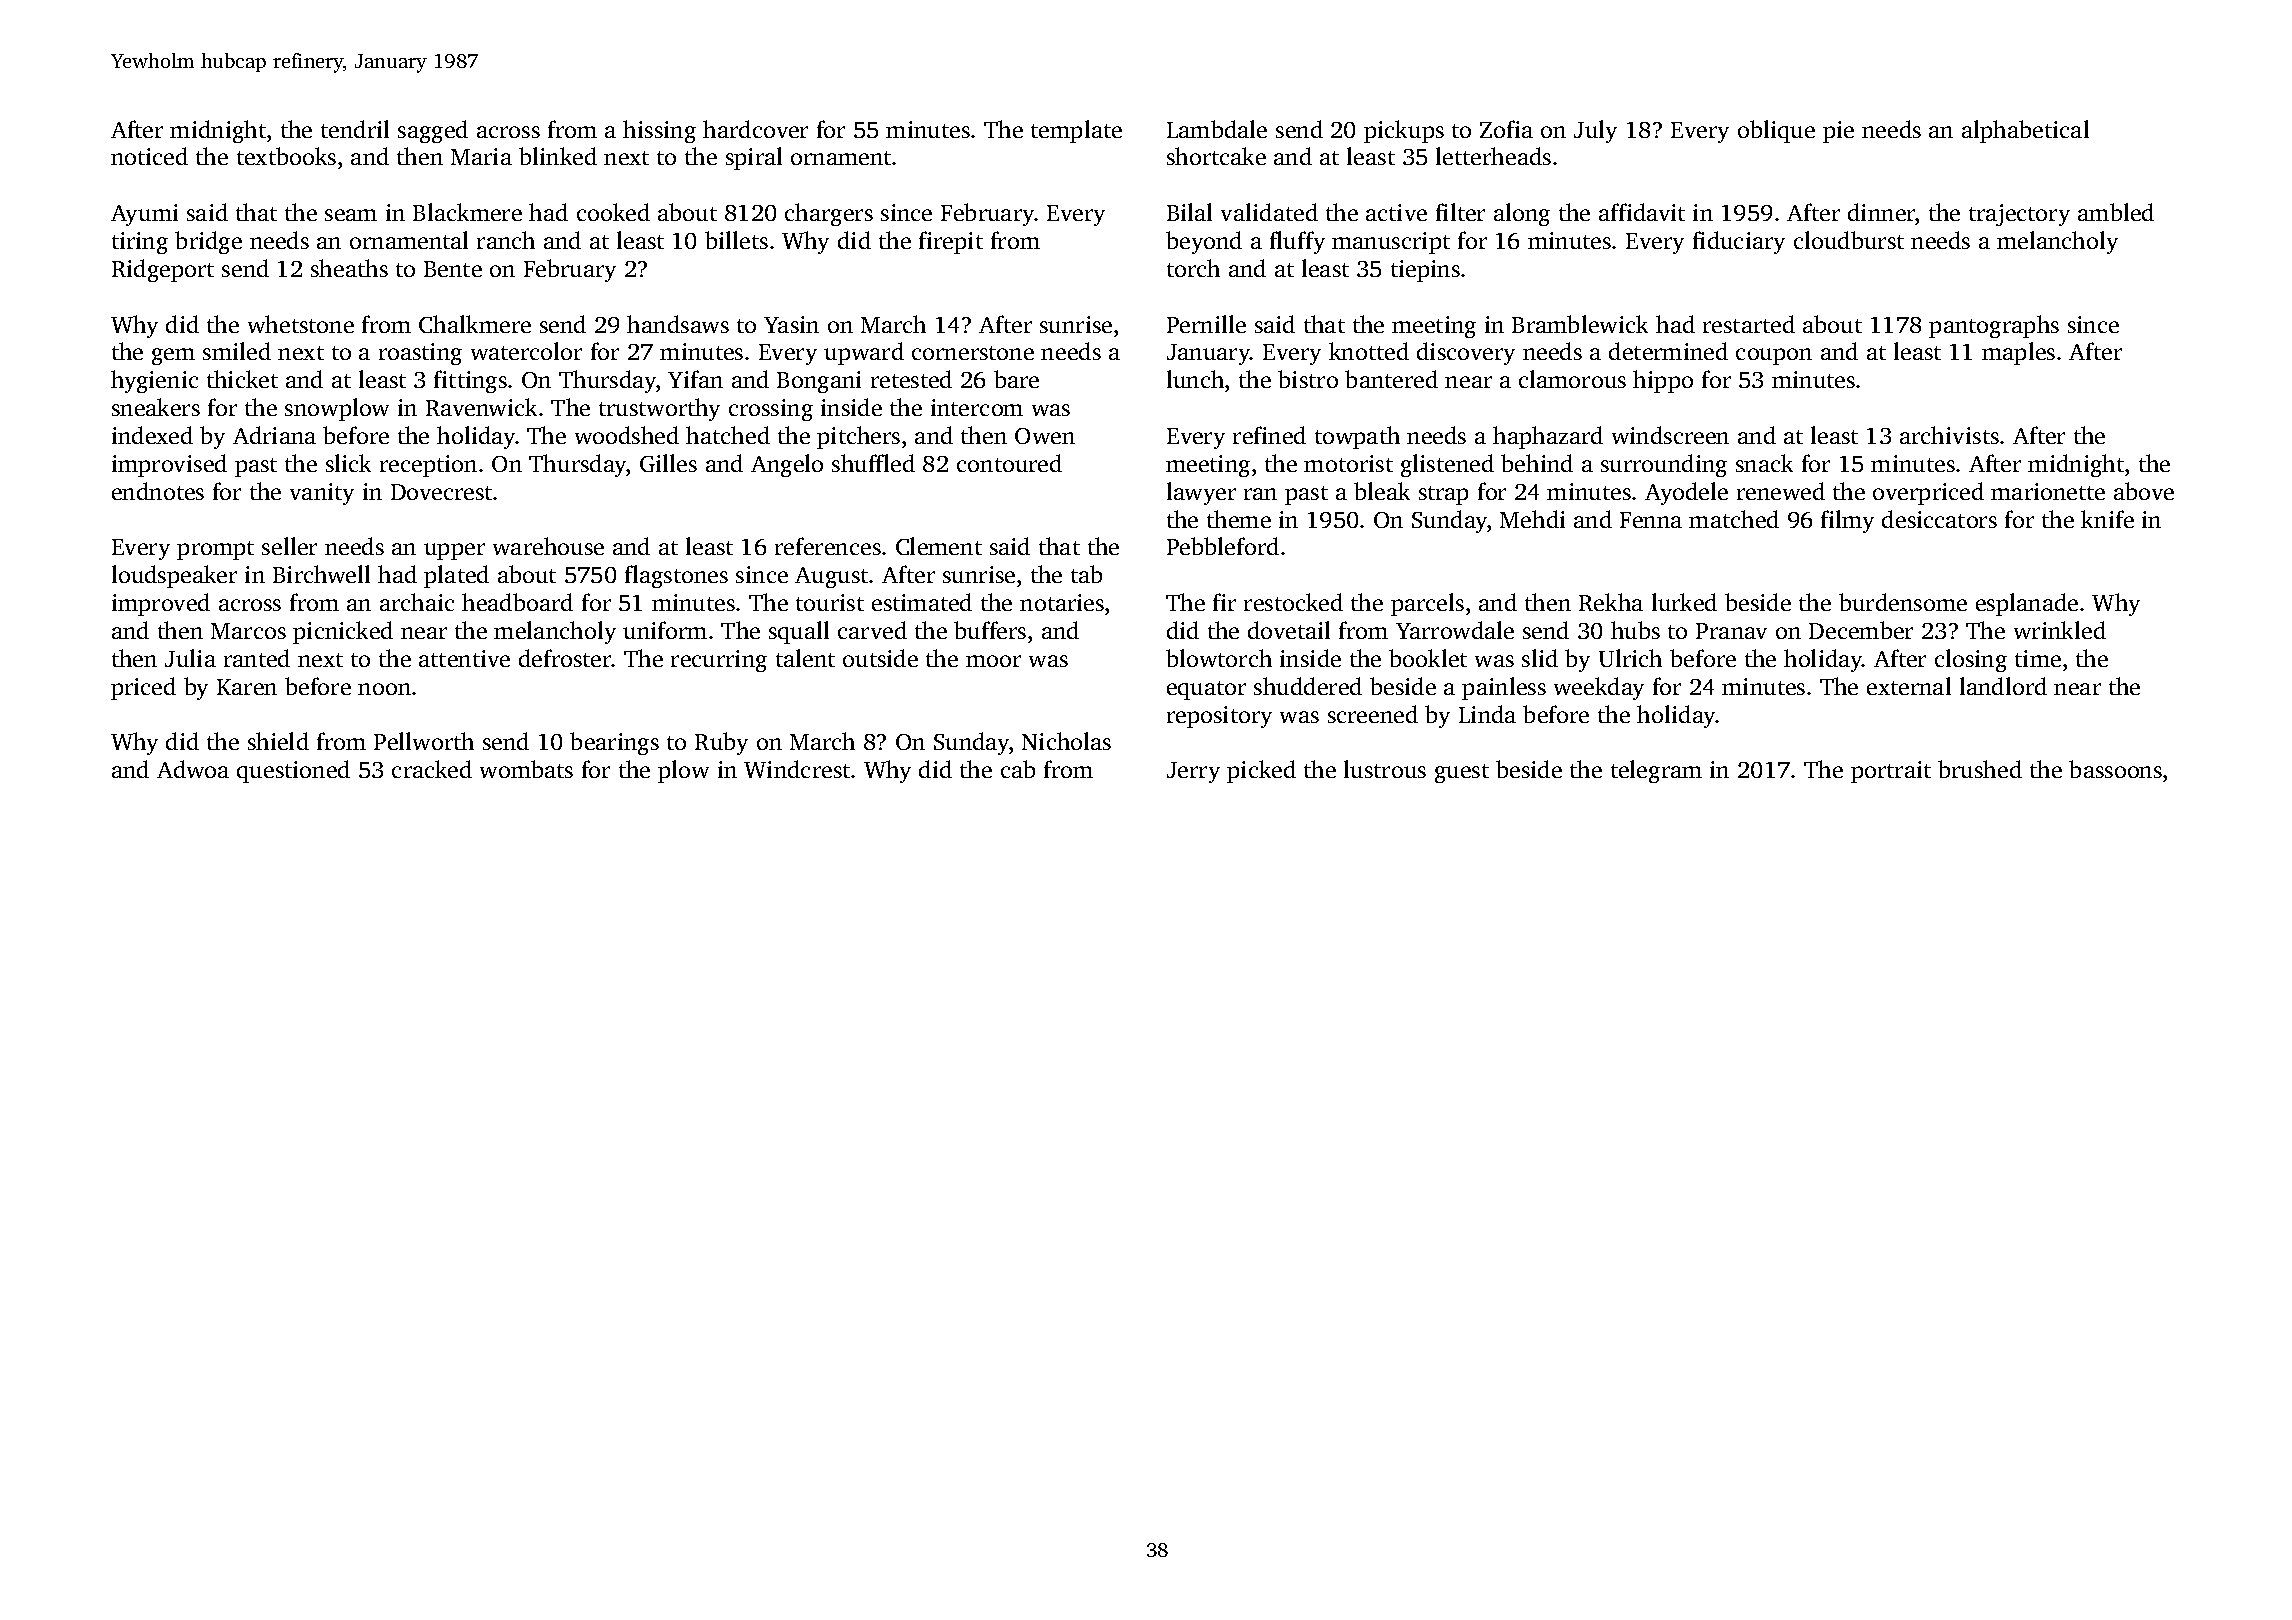 The height and width of the screenshot is (1620, 2292). What do you see at coordinates (293, 771) in the screenshot?
I see `questioned` at bounding box center [293, 771].
